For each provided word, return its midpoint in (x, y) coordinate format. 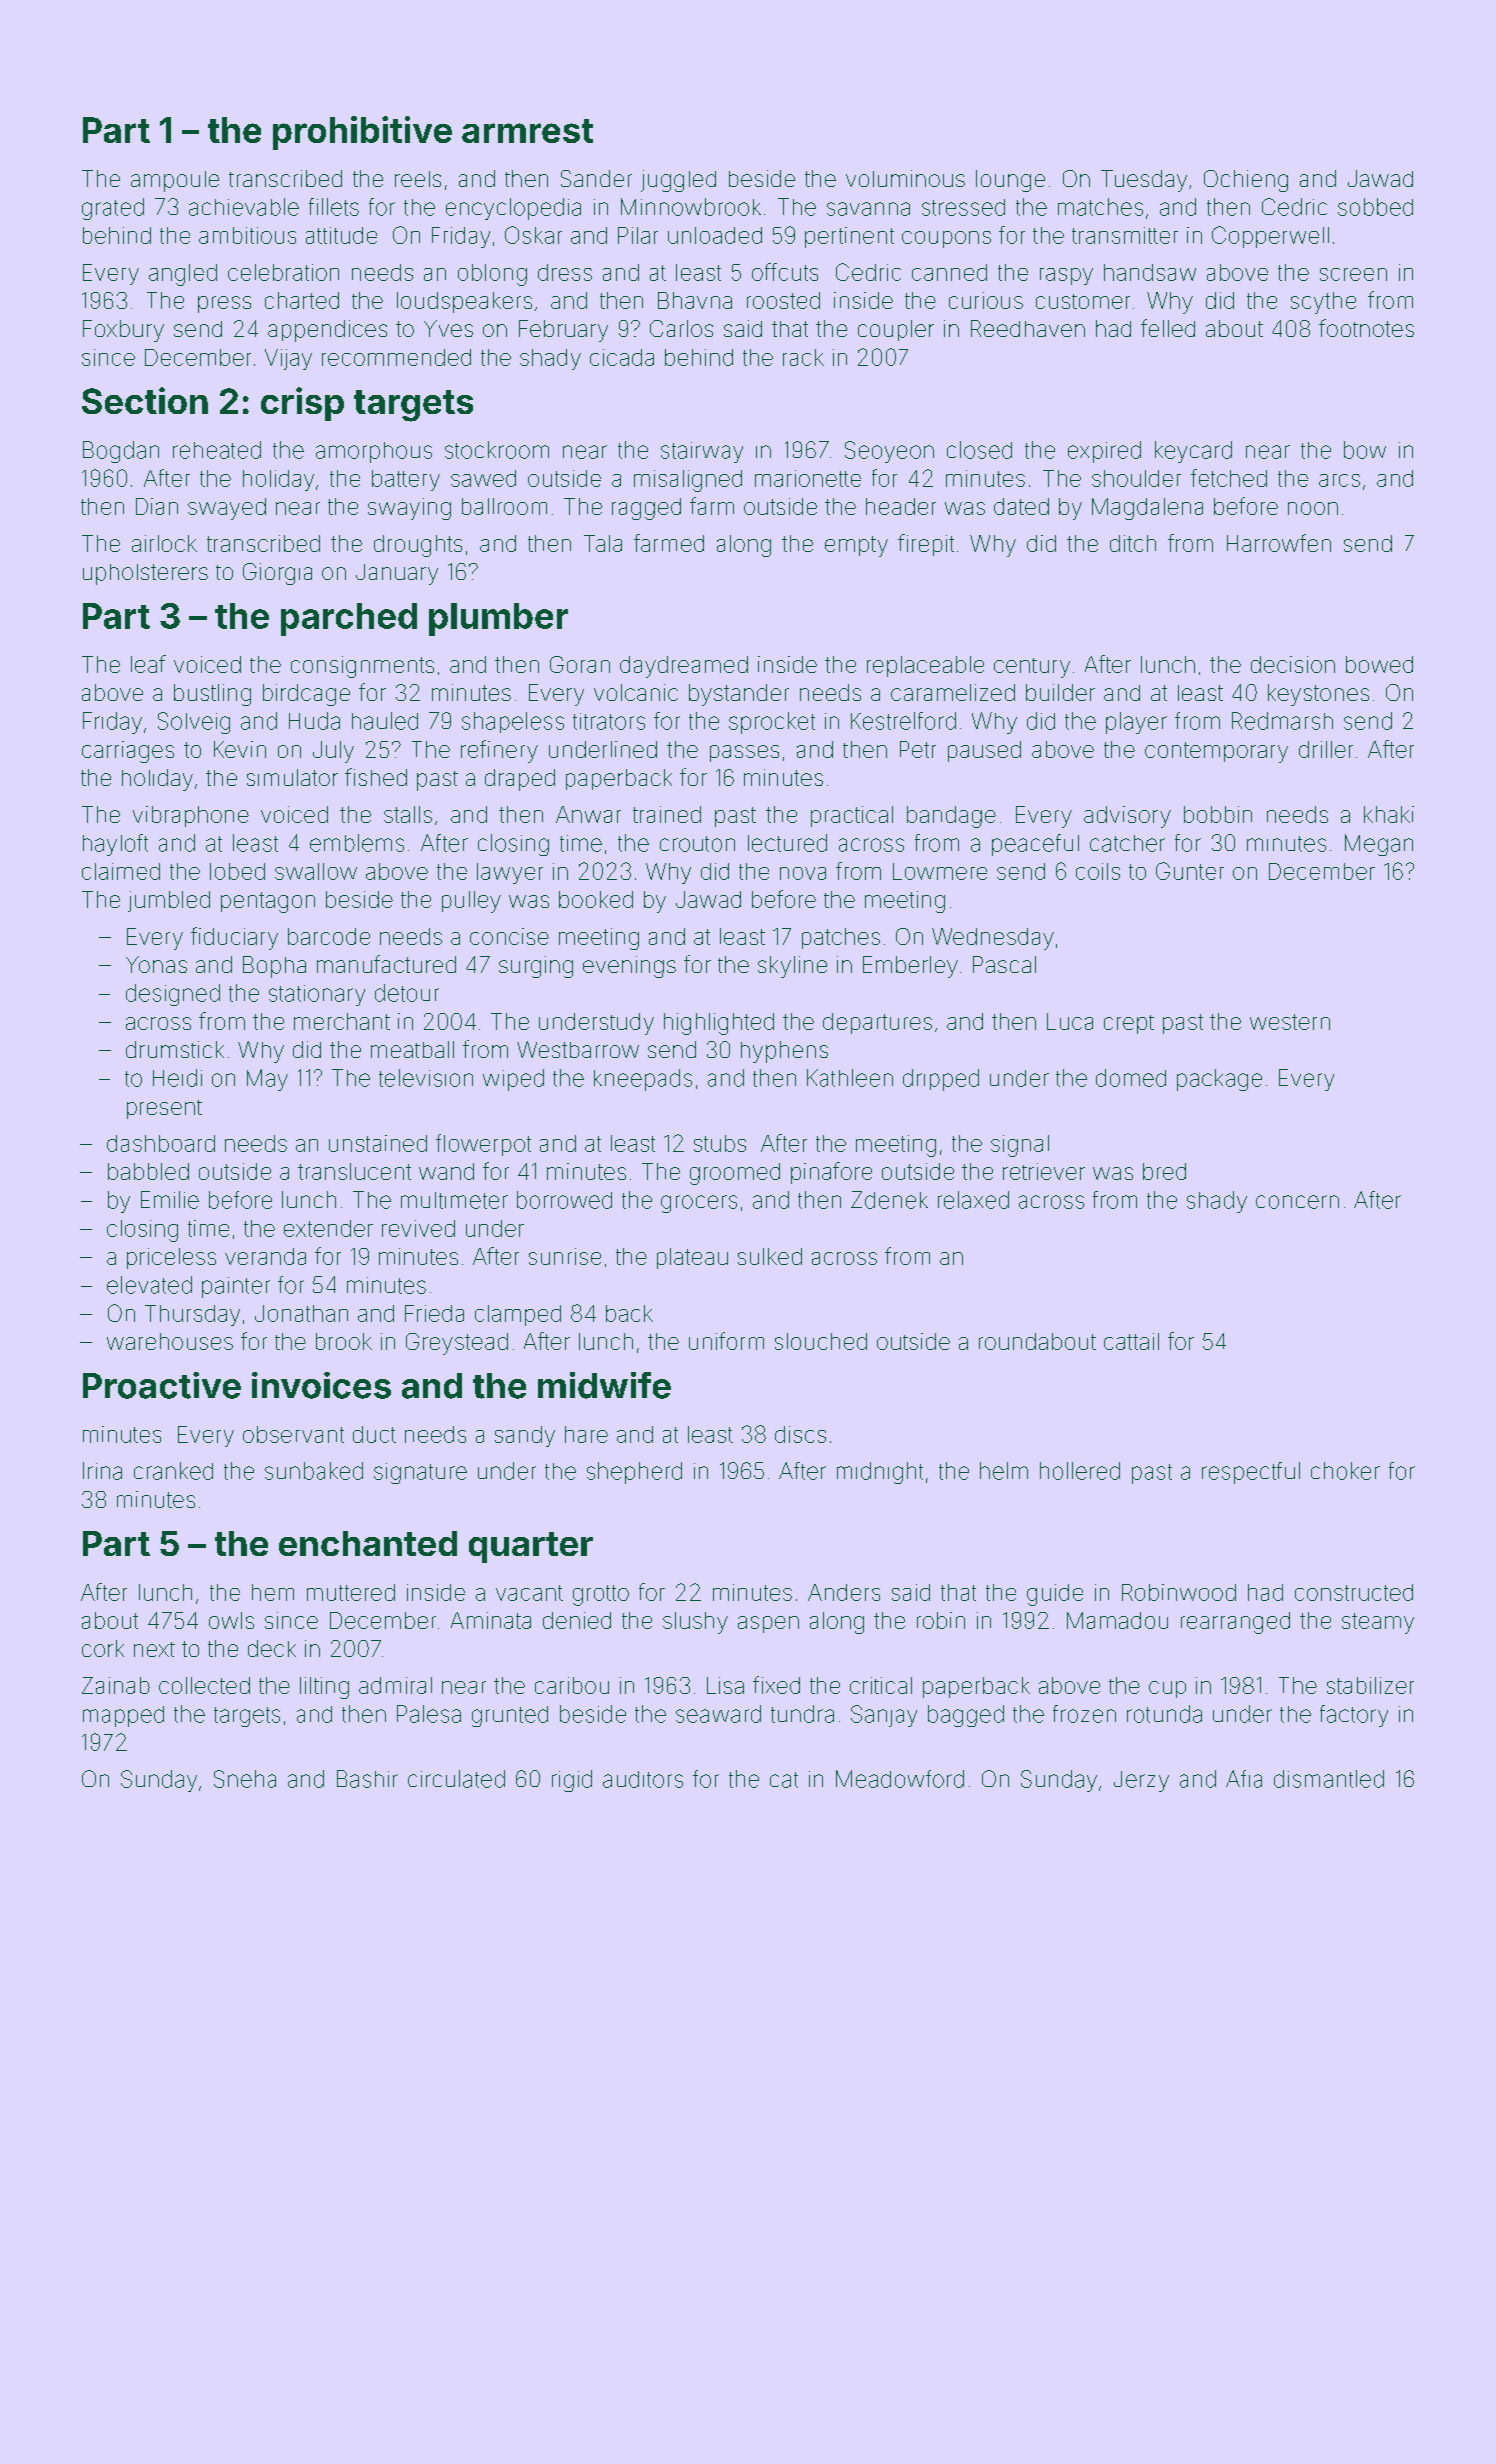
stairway (702, 452)
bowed (1379, 664)
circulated (456, 1779)
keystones (1318, 695)
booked (596, 899)
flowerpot (483, 1145)
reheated (217, 450)
